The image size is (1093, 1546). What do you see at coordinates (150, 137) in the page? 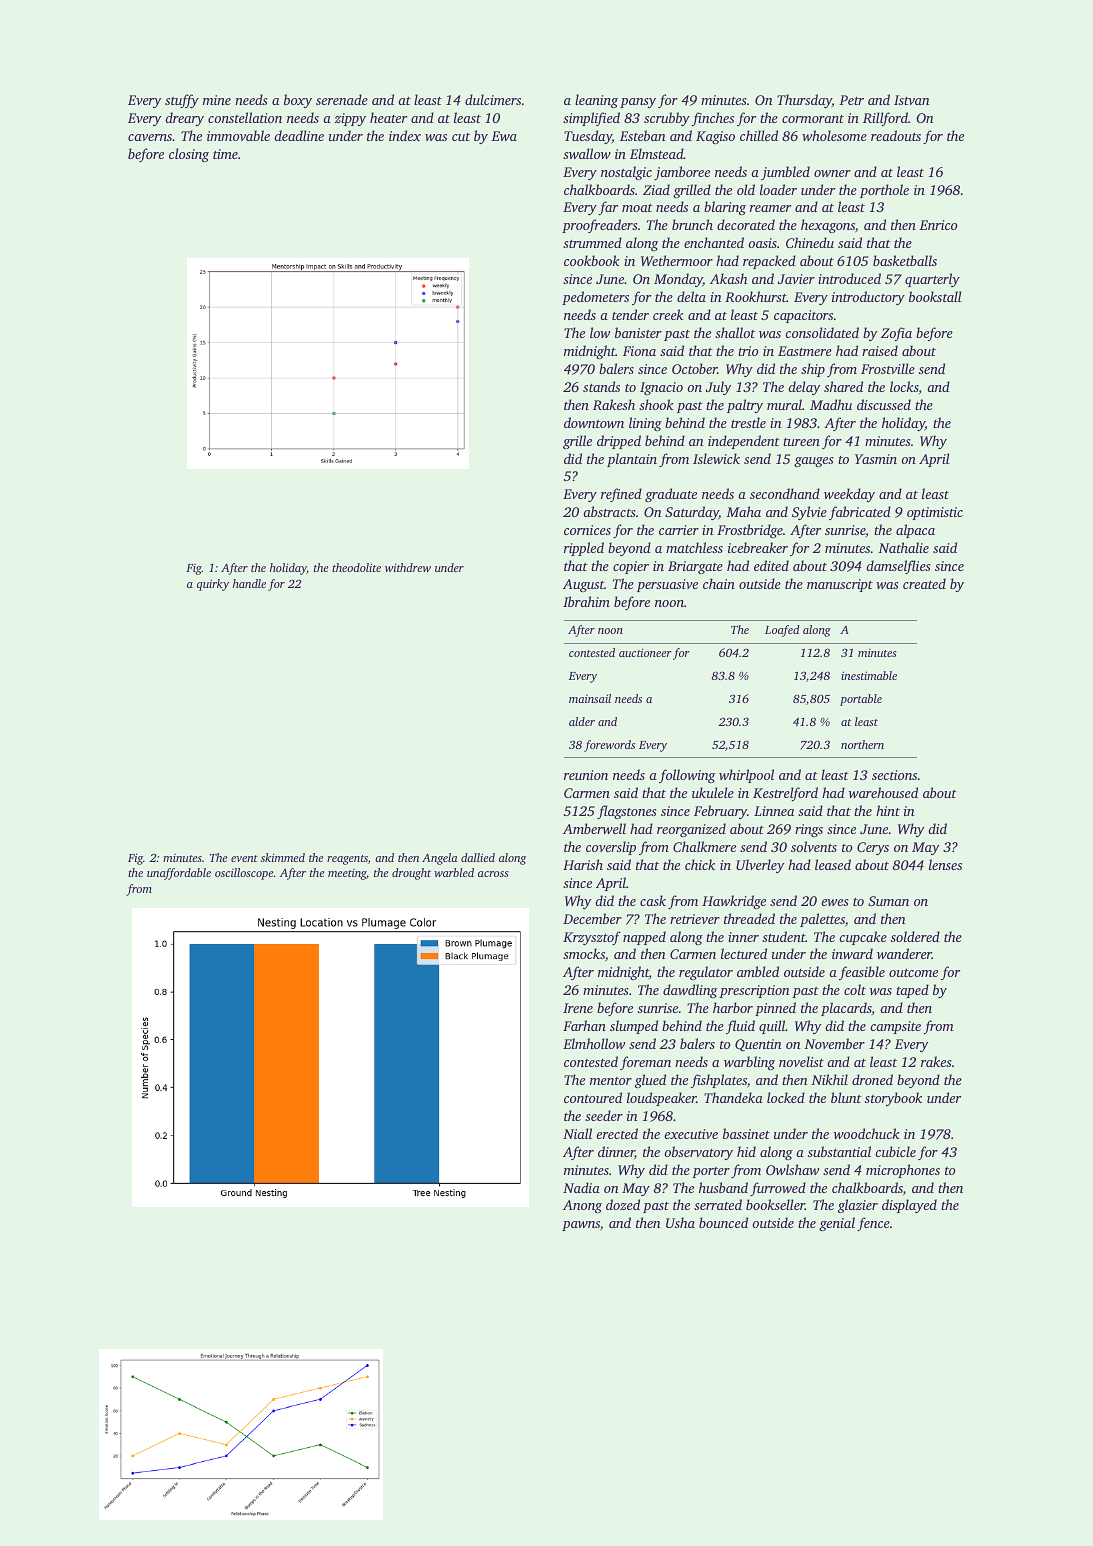
I see `caverns` at bounding box center [150, 137].
